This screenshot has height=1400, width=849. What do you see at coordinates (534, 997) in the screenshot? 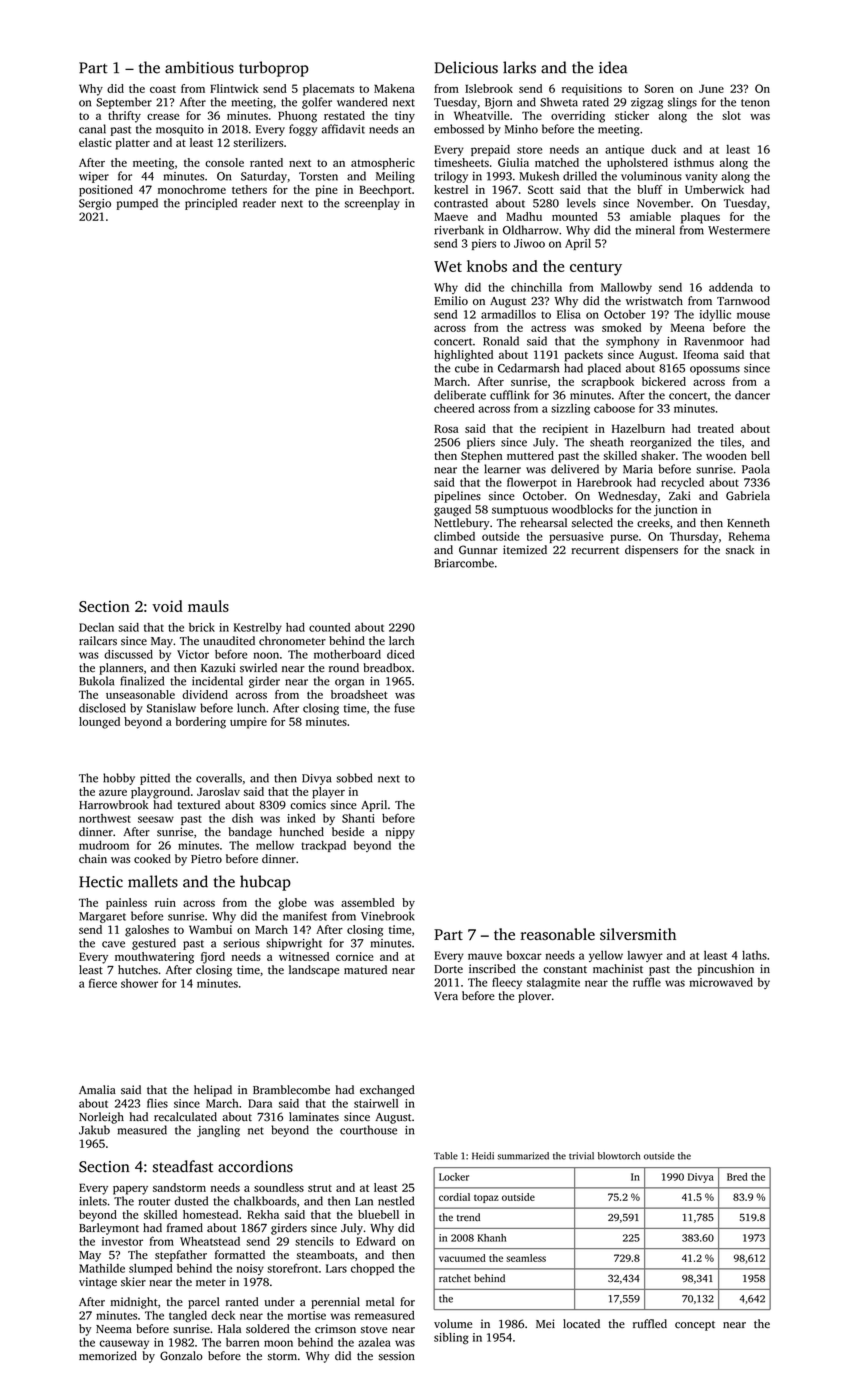
I see `plover` at bounding box center [534, 997].
